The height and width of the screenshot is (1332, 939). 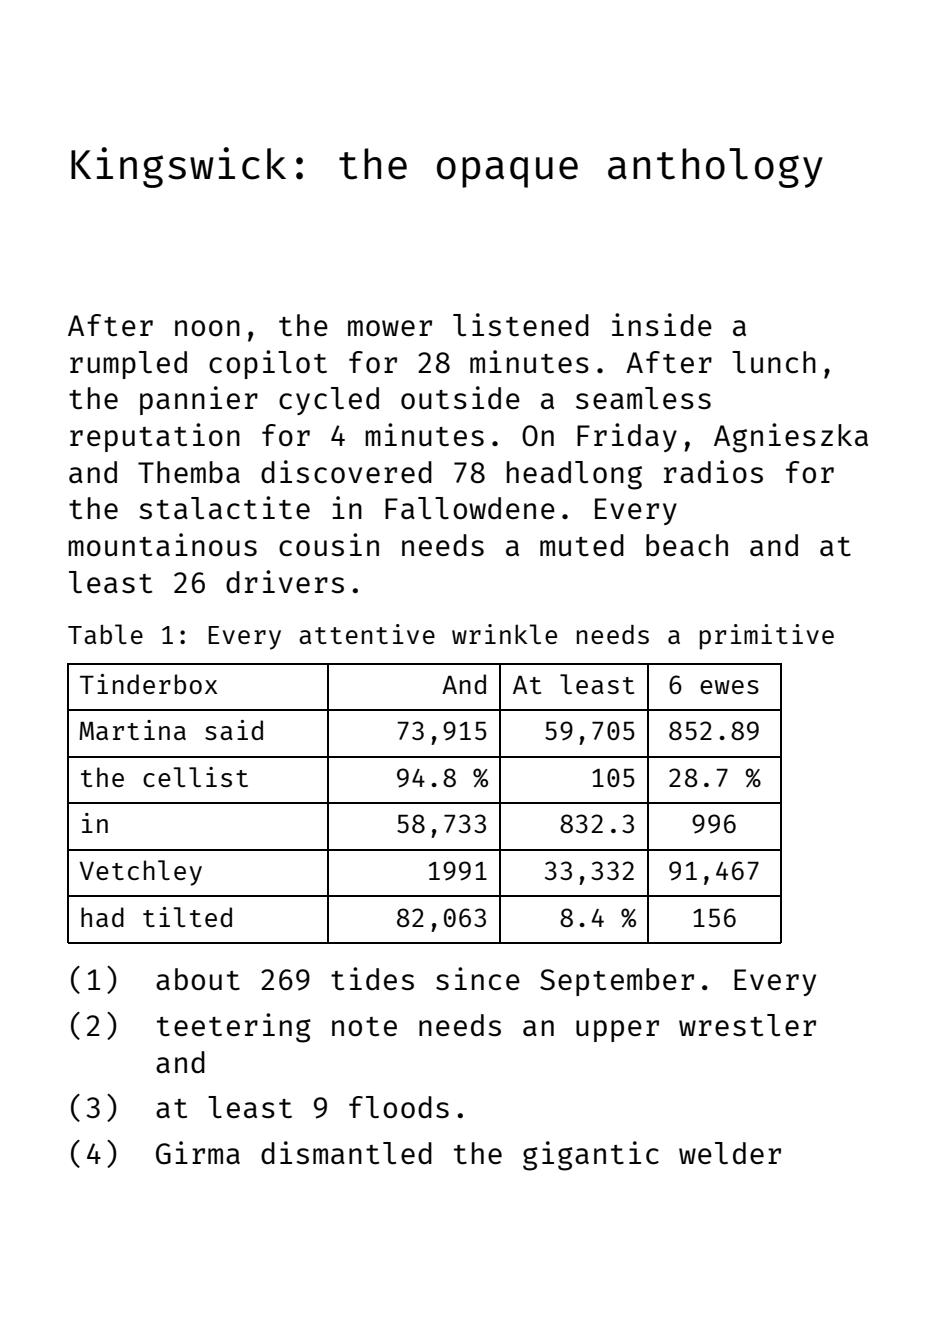 What do you see at coordinates (591, 1156) in the screenshot?
I see `gigantic` at bounding box center [591, 1156].
